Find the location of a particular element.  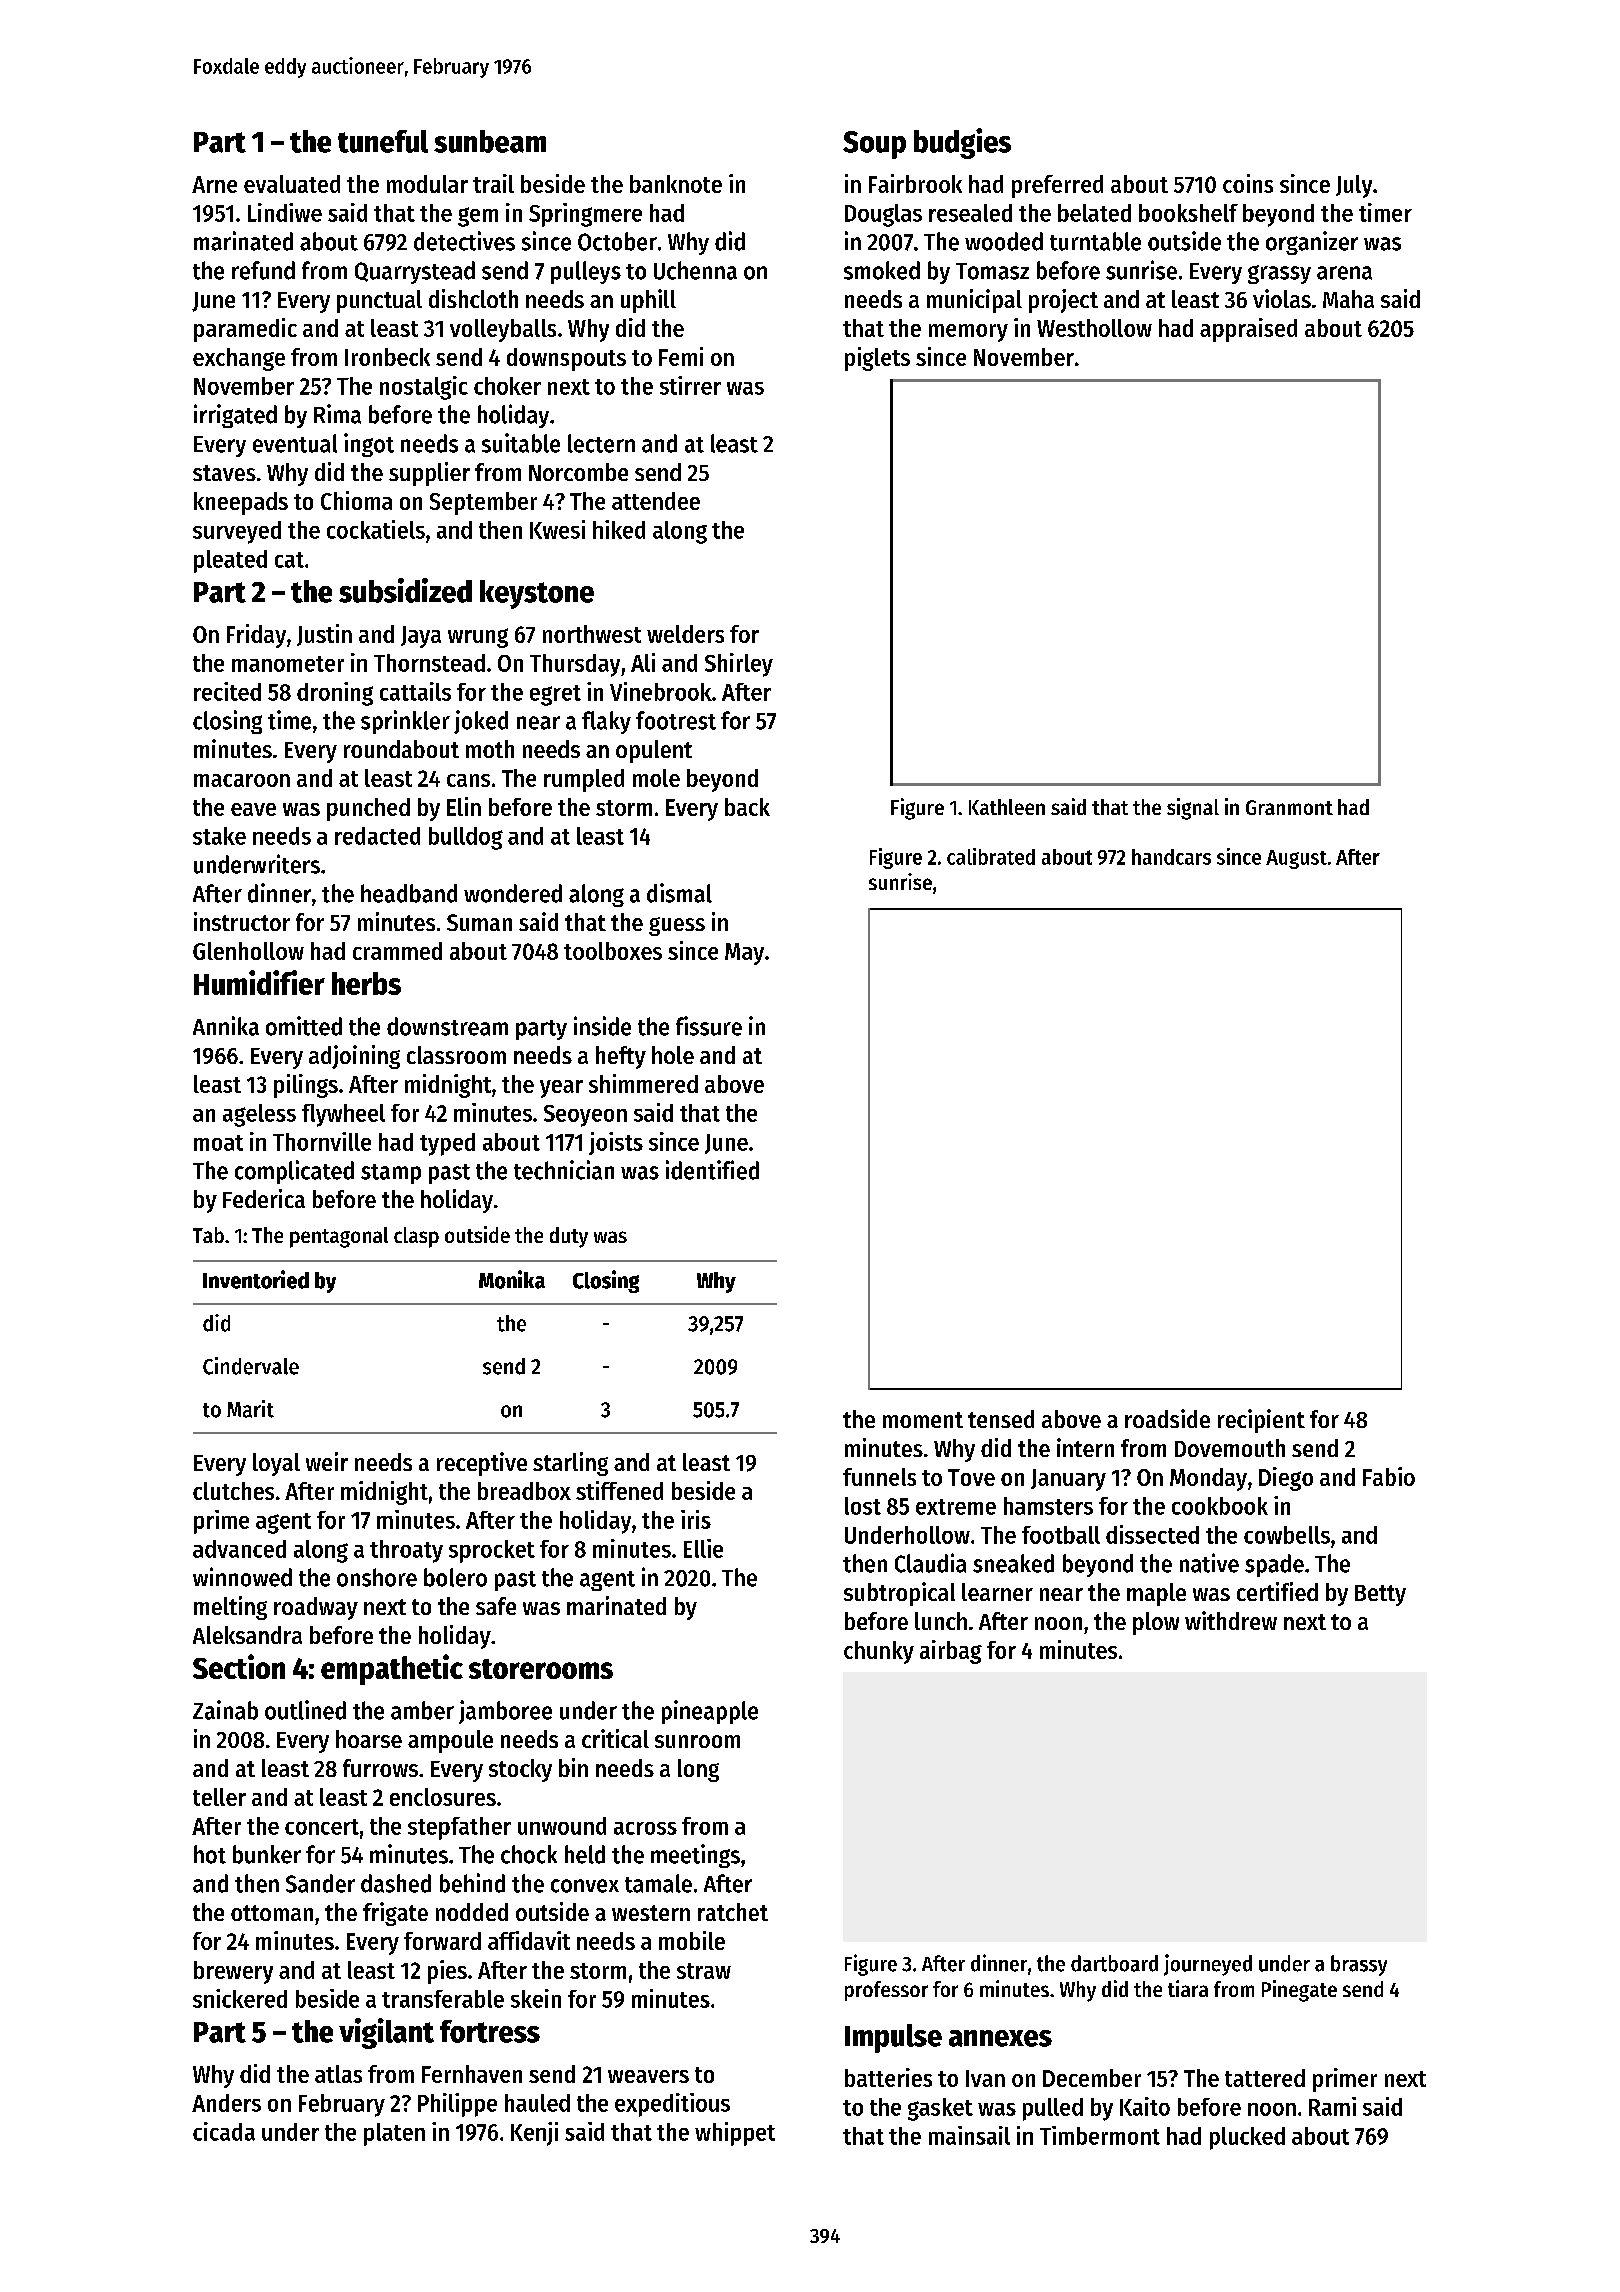

nodded is located at coordinates (472, 1912).
